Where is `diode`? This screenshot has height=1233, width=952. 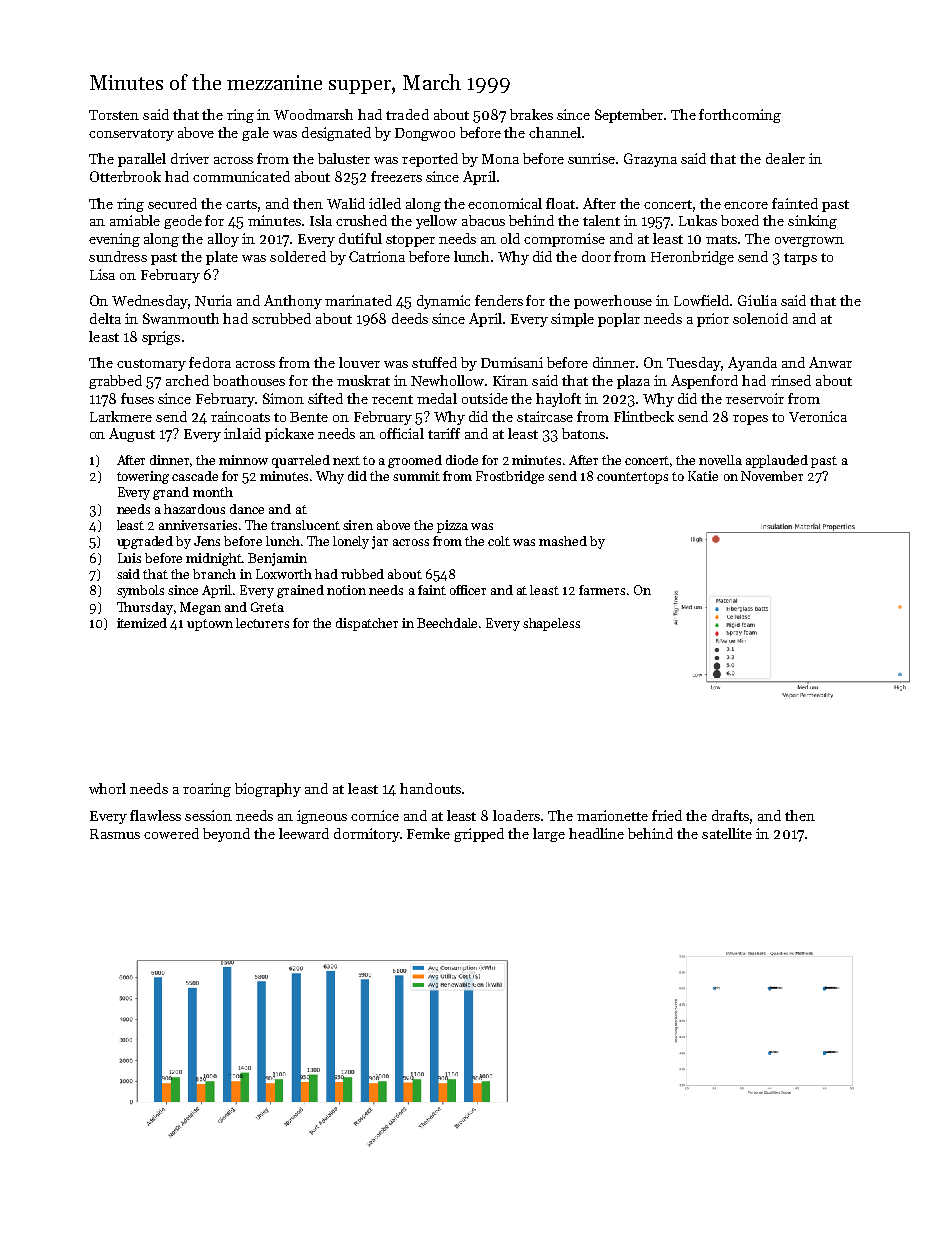 diode is located at coordinates (462, 460).
